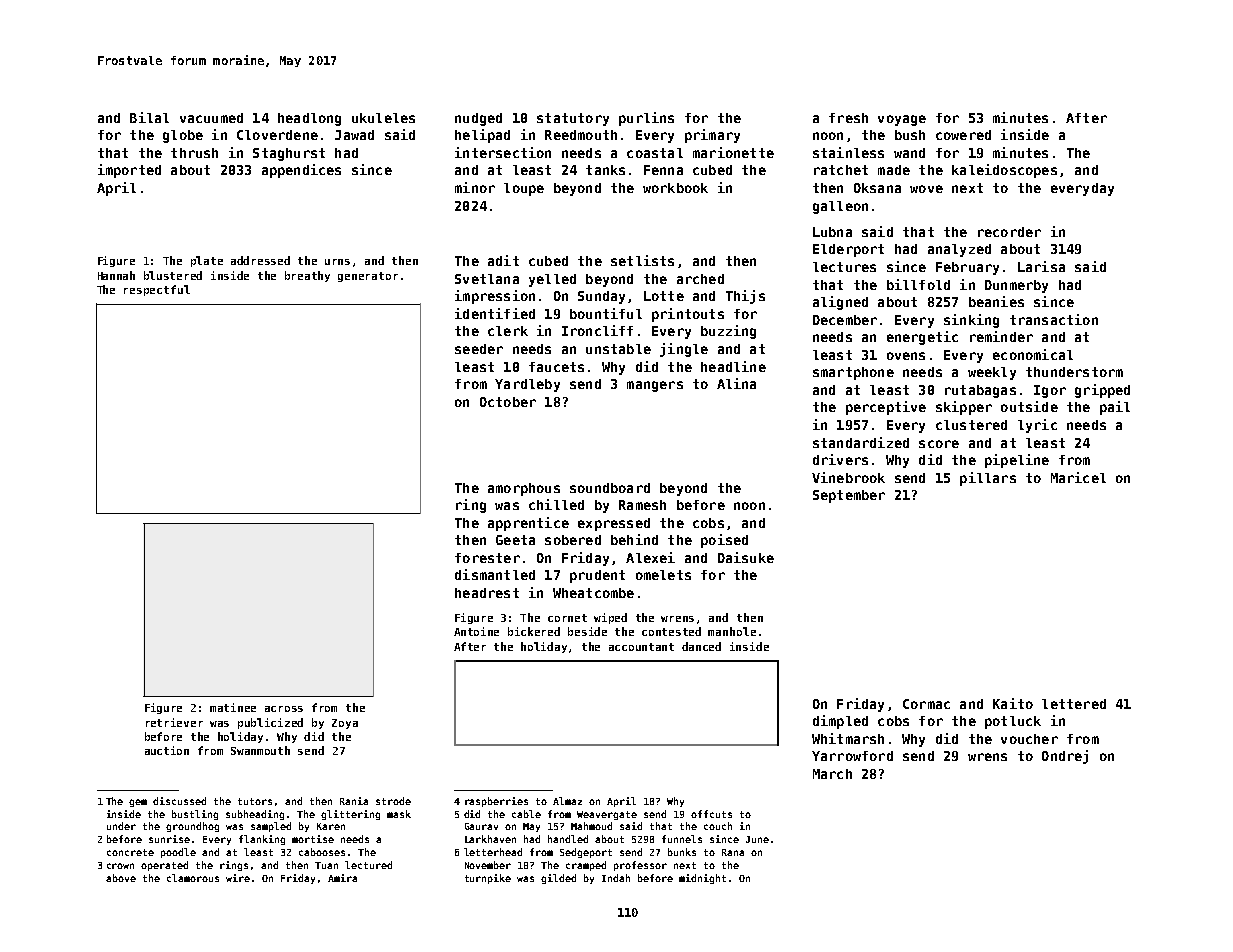 Image resolution: width=1233 pixels, height=952 pixels. What do you see at coordinates (233, 707) in the screenshot?
I see `matinee` at bounding box center [233, 707].
